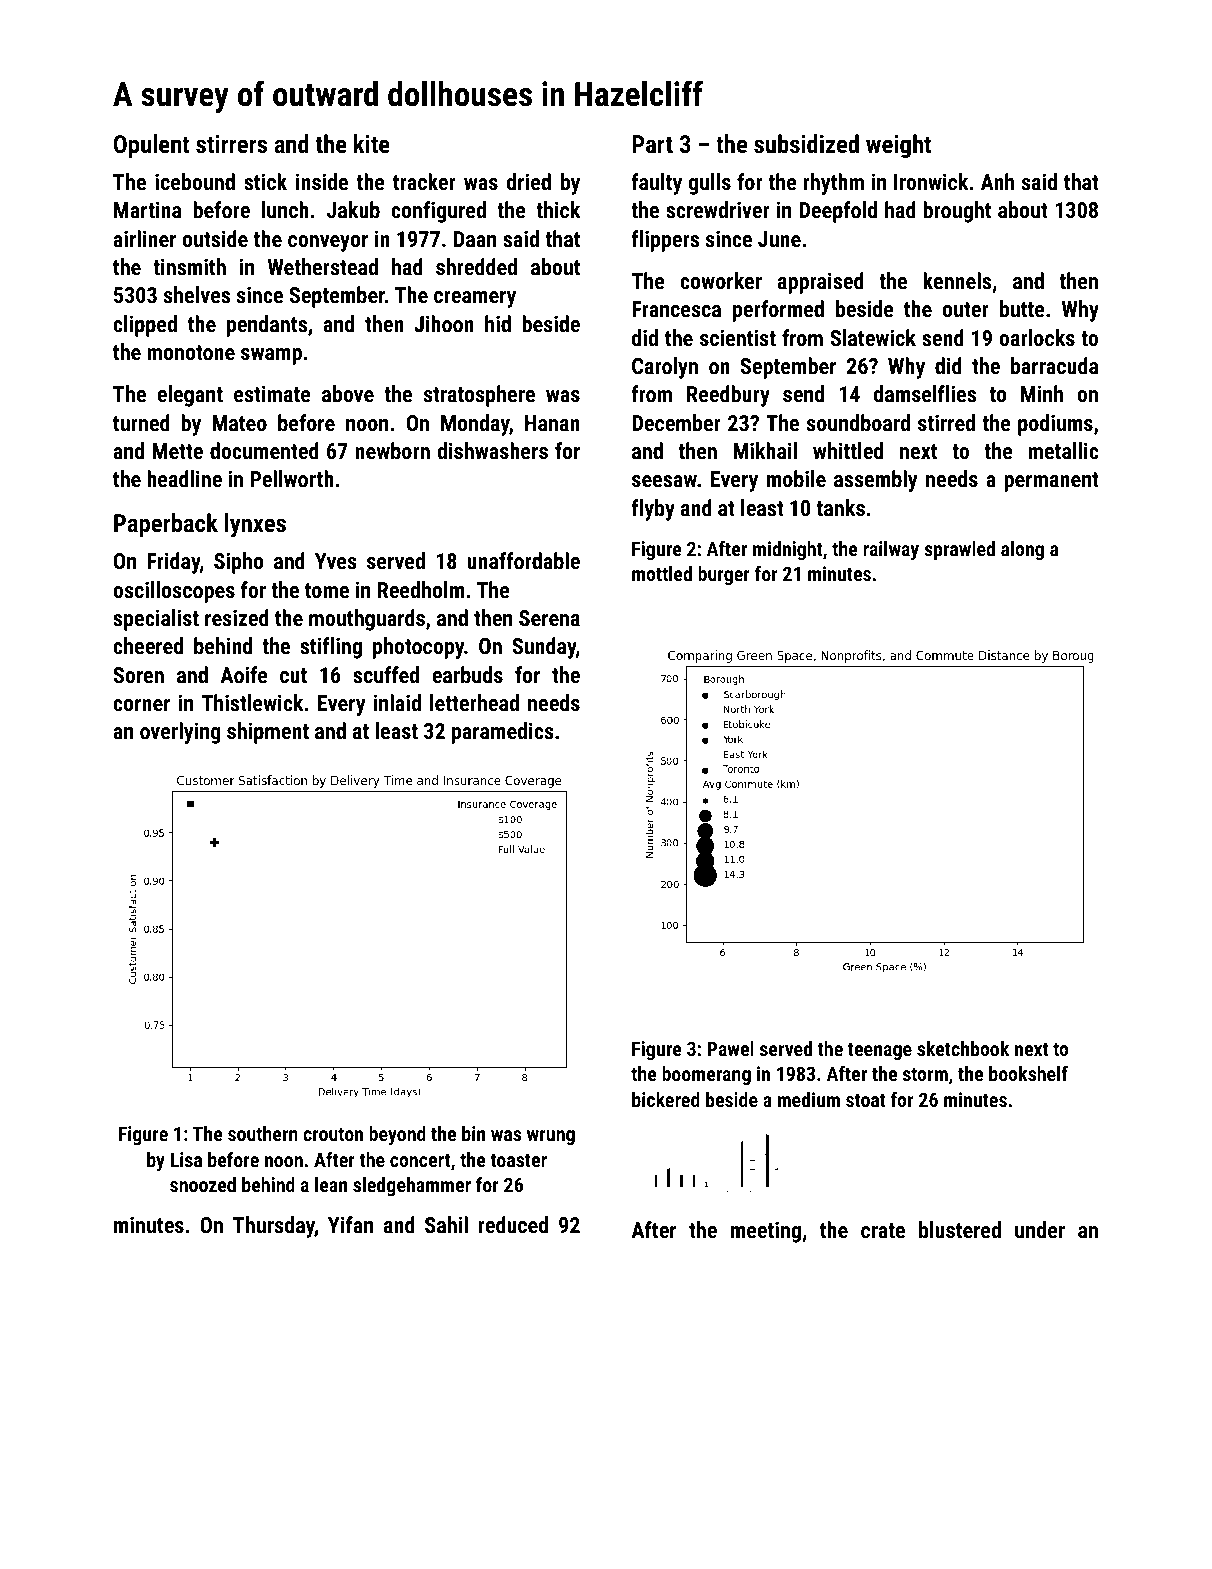  What do you see at coordinates (652, 144) in the screenshot?
I see `Part` at bounding box center [652, 144].
